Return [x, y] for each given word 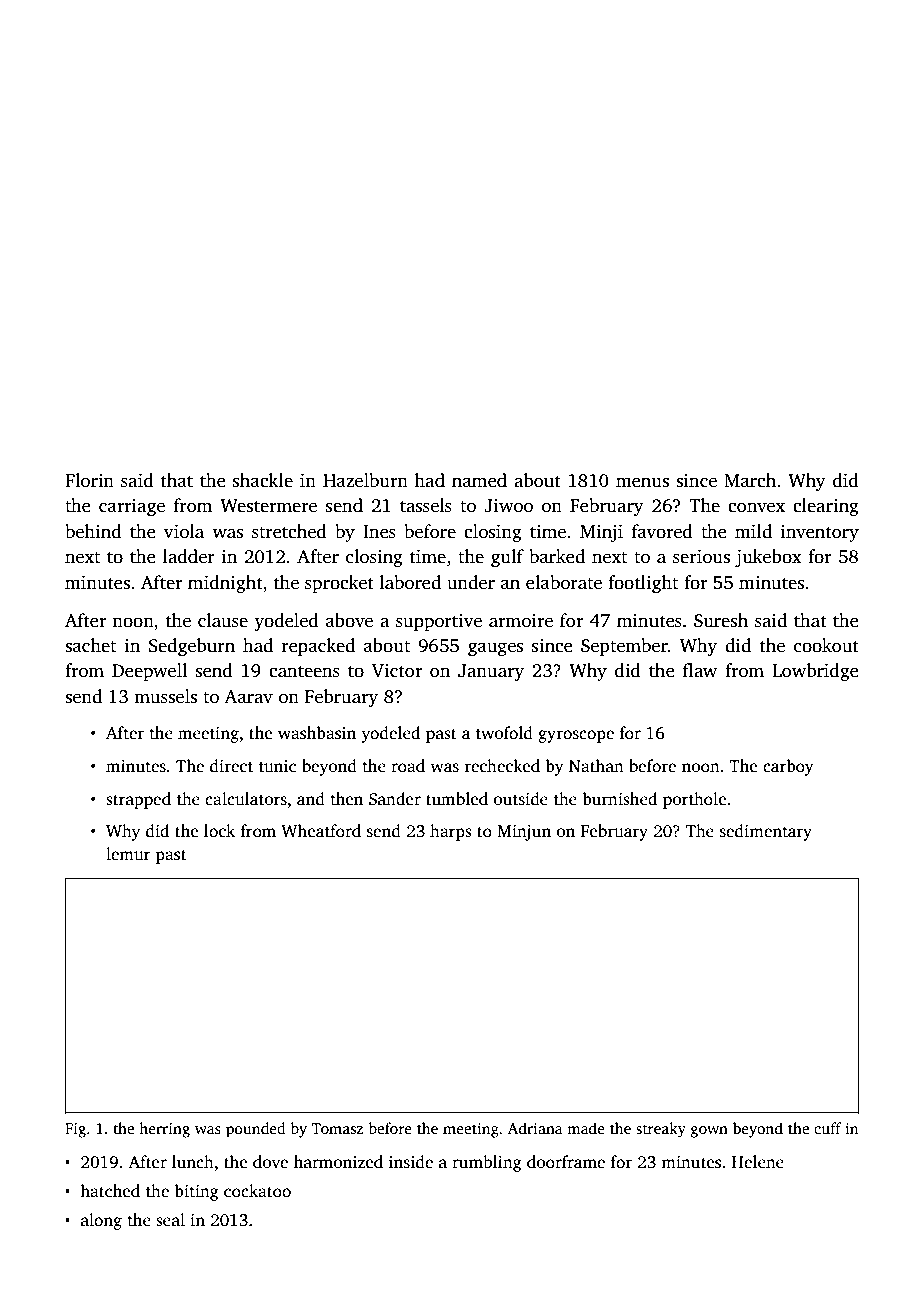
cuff [828, 1128]
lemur [128, 854]
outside [521, 799]
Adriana [535, 1128]
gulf [507, 558]
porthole [694, 800]
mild [753, 531]
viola [184, 531]
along [101, 1221]
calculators [246, 799]
